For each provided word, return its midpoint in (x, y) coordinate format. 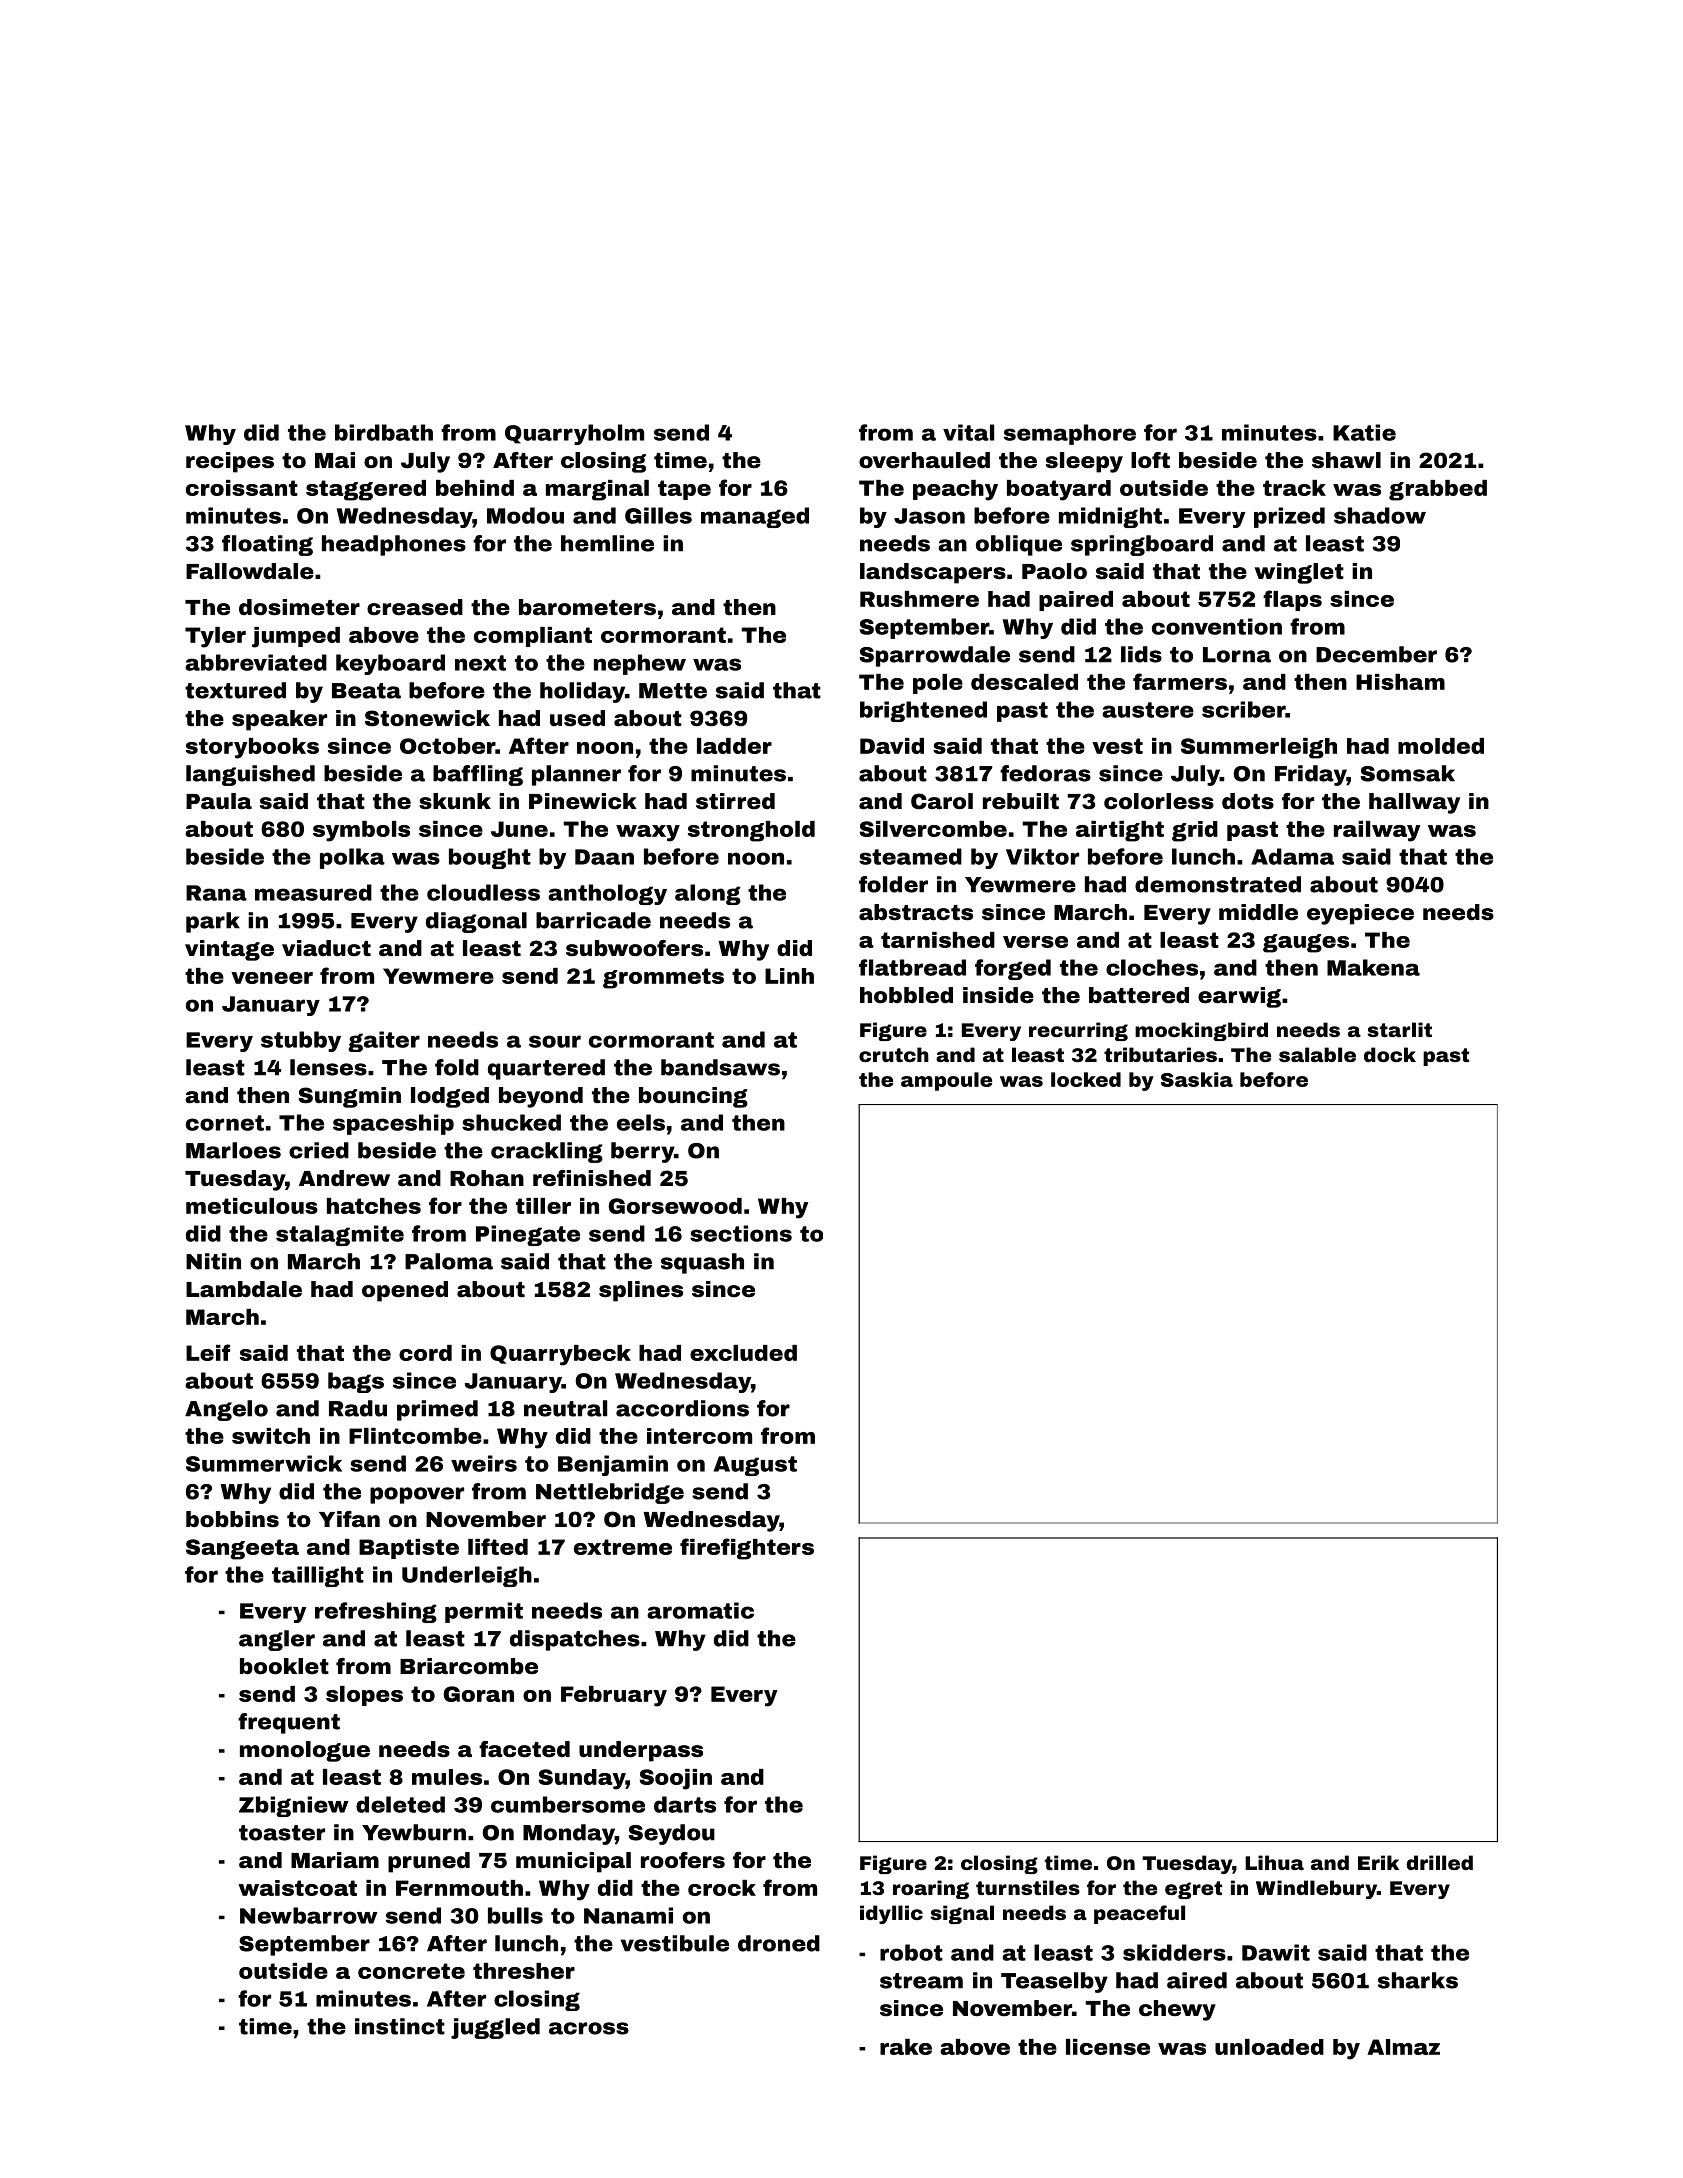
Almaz (1403, 2047)
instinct (400, 2026)
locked (1086, 1079)
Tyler (215, 637)
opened (405, 1291)
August (755, 1466)
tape (684, 490)
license (1108, 2047)
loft (1150, 460)
